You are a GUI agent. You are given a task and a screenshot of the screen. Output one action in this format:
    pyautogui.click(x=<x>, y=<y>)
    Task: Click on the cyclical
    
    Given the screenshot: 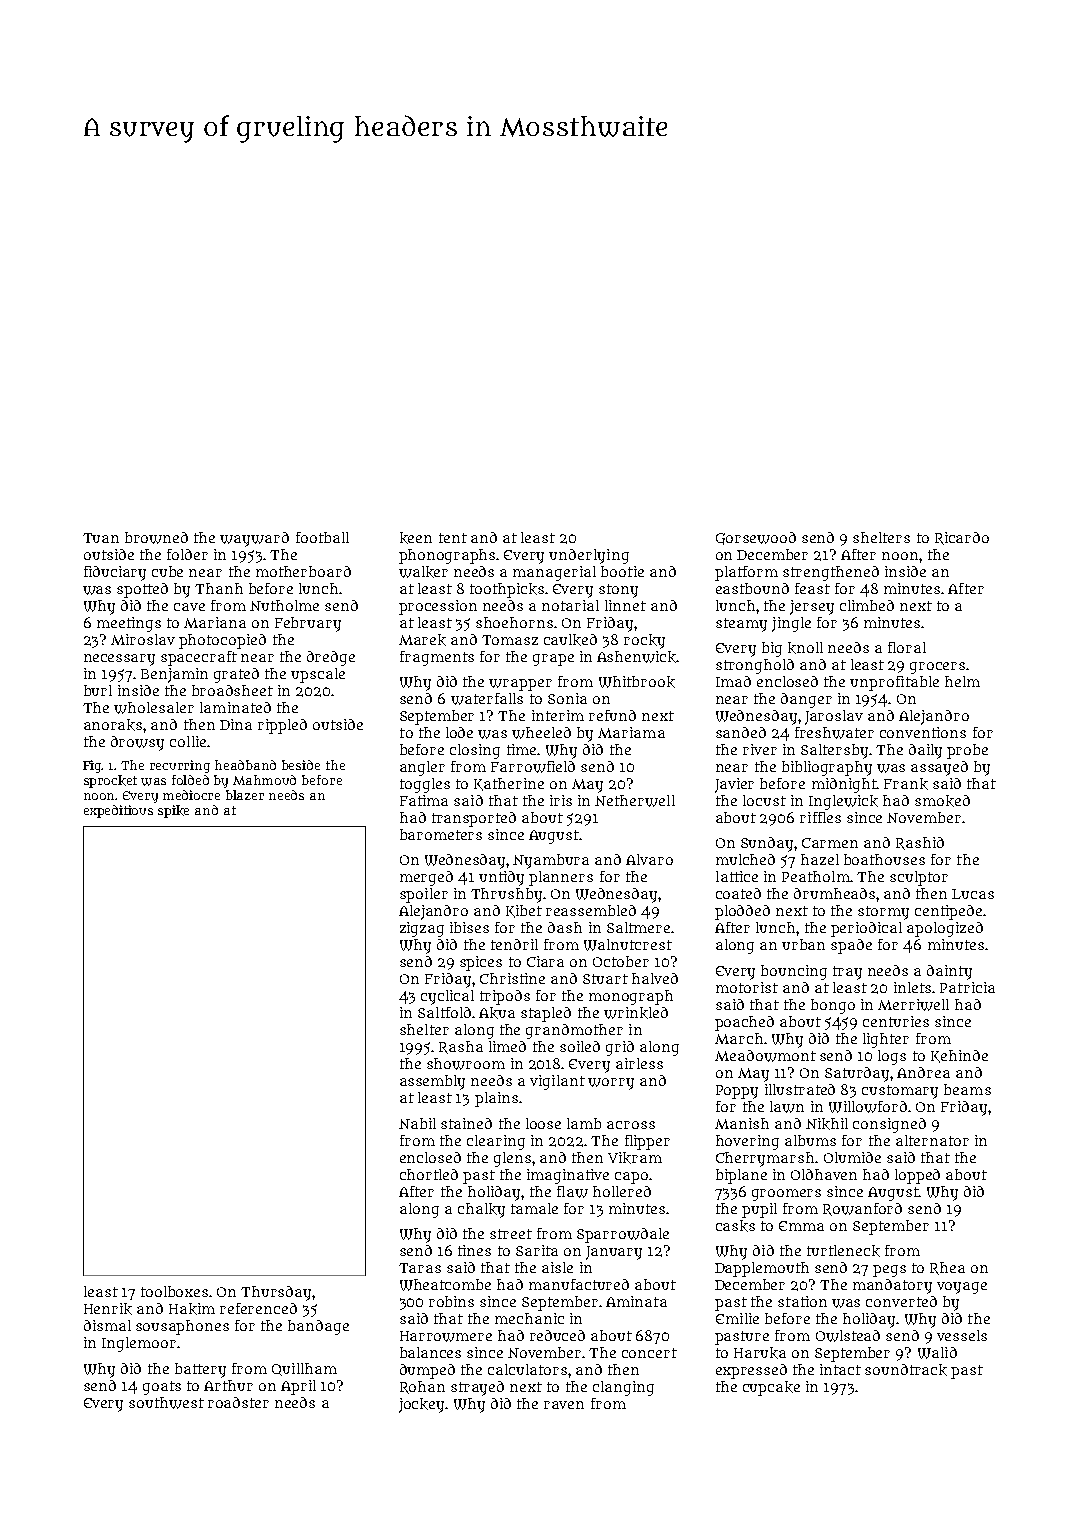 What is the action you would take?
    pyautogui.click(x=447, y=997)
